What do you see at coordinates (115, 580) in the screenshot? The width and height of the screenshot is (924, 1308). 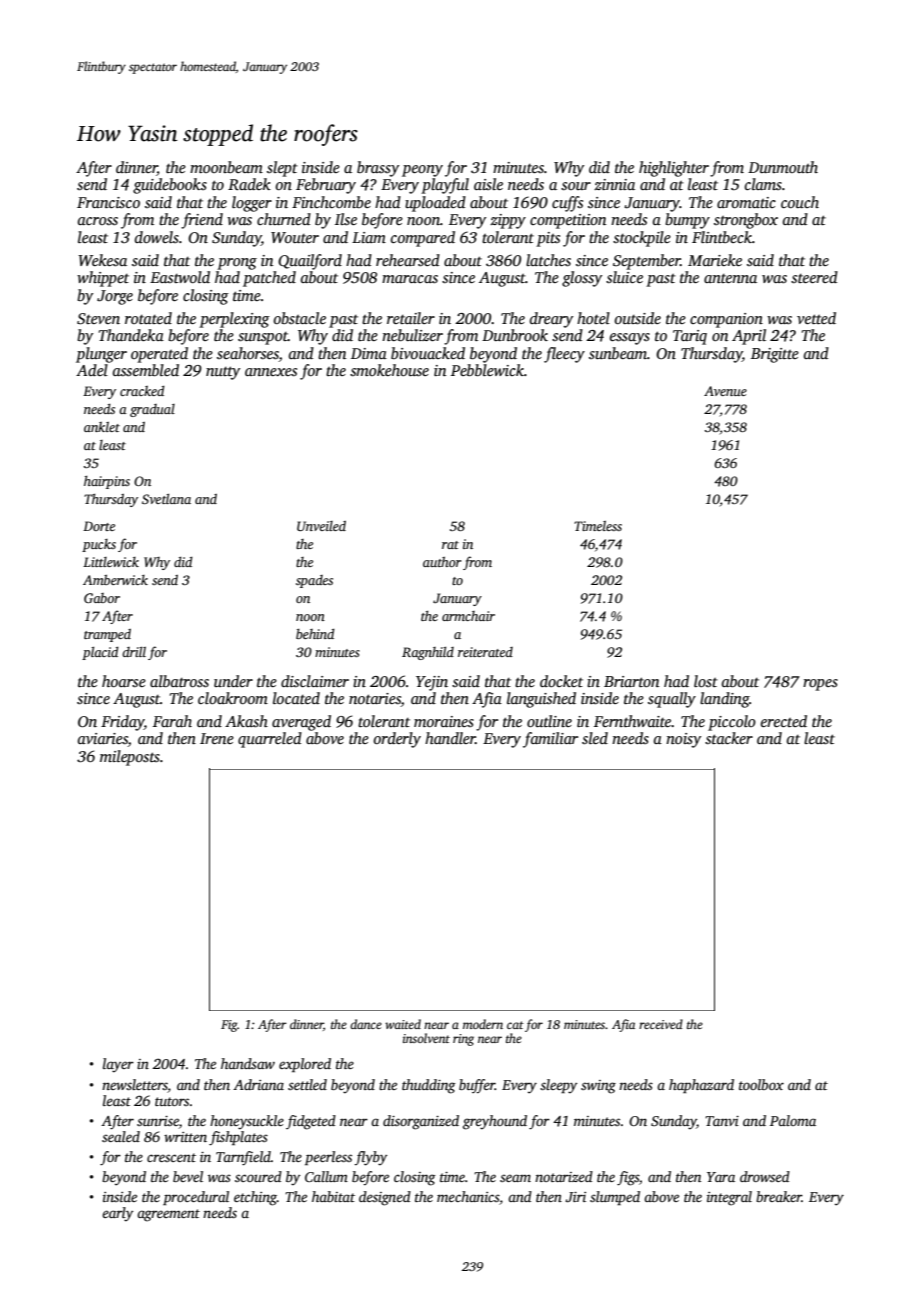 I see `Amberwick` at bounding box center [115, 580].
